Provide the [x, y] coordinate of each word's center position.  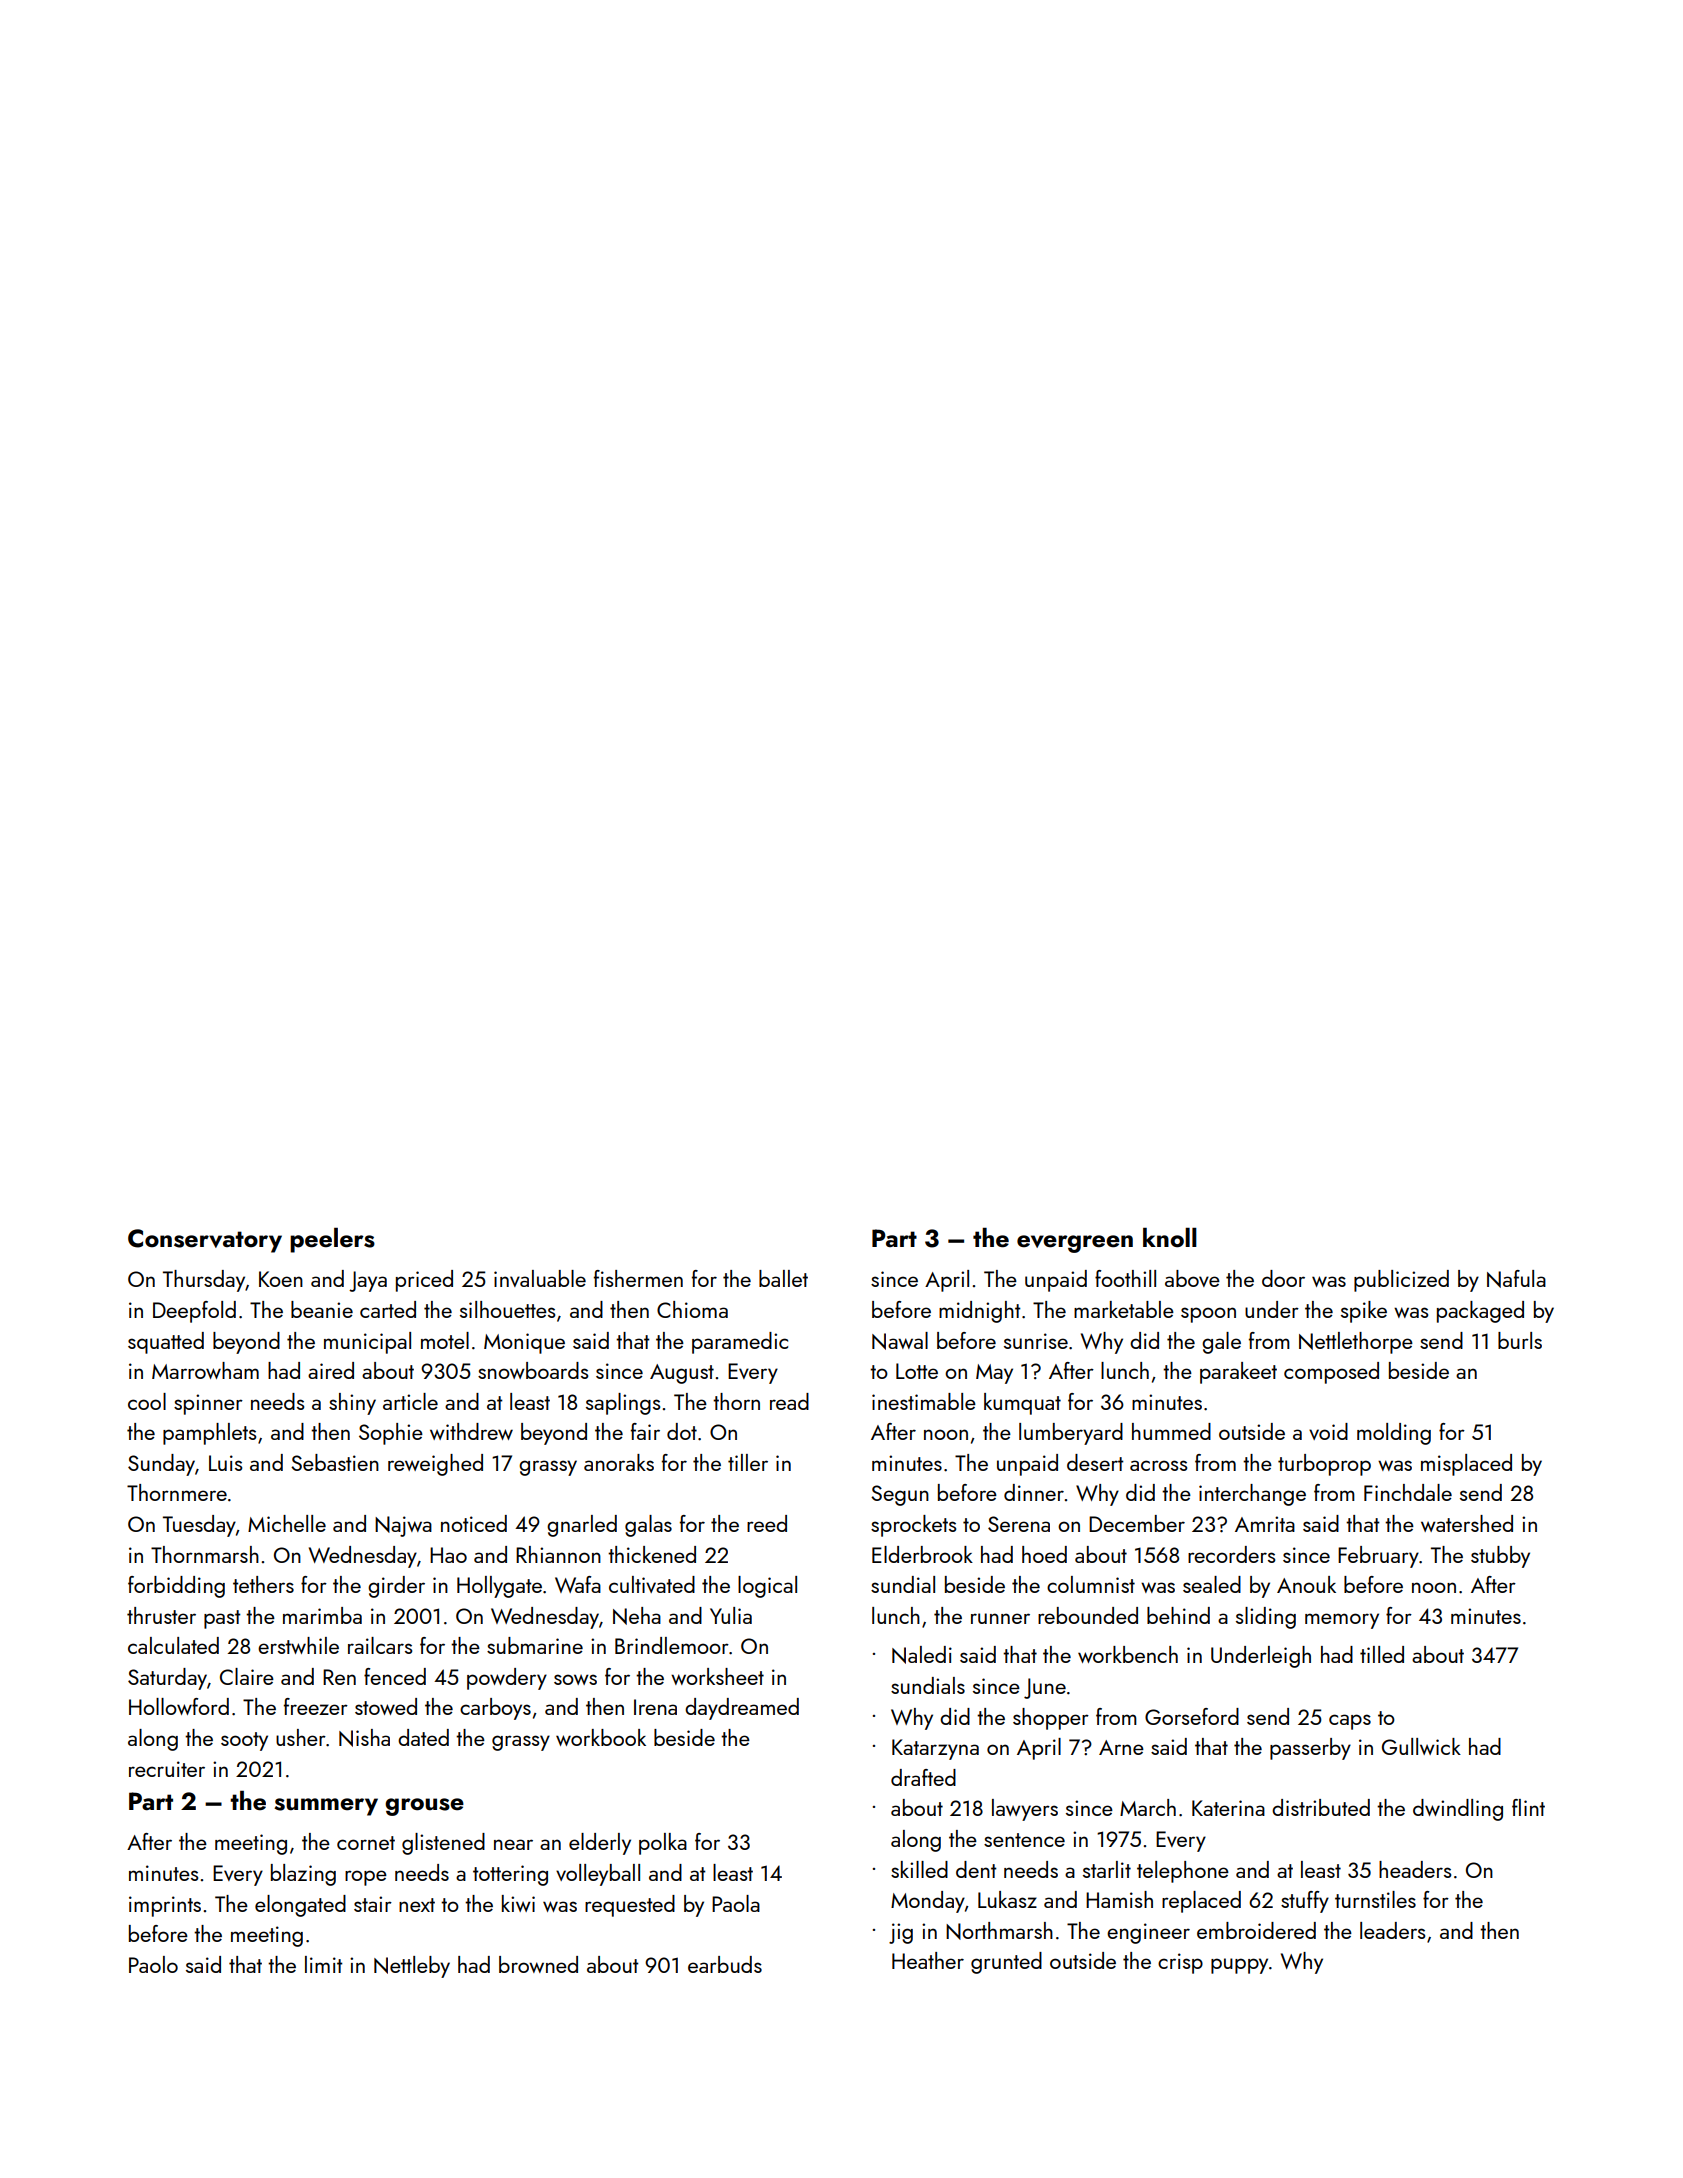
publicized [1401, 1281]
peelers [332, 1240]
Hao [448, 1555]
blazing [303, 1875]
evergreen [1075, 1244]
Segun [900, 1495]
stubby [1500, 1557]
